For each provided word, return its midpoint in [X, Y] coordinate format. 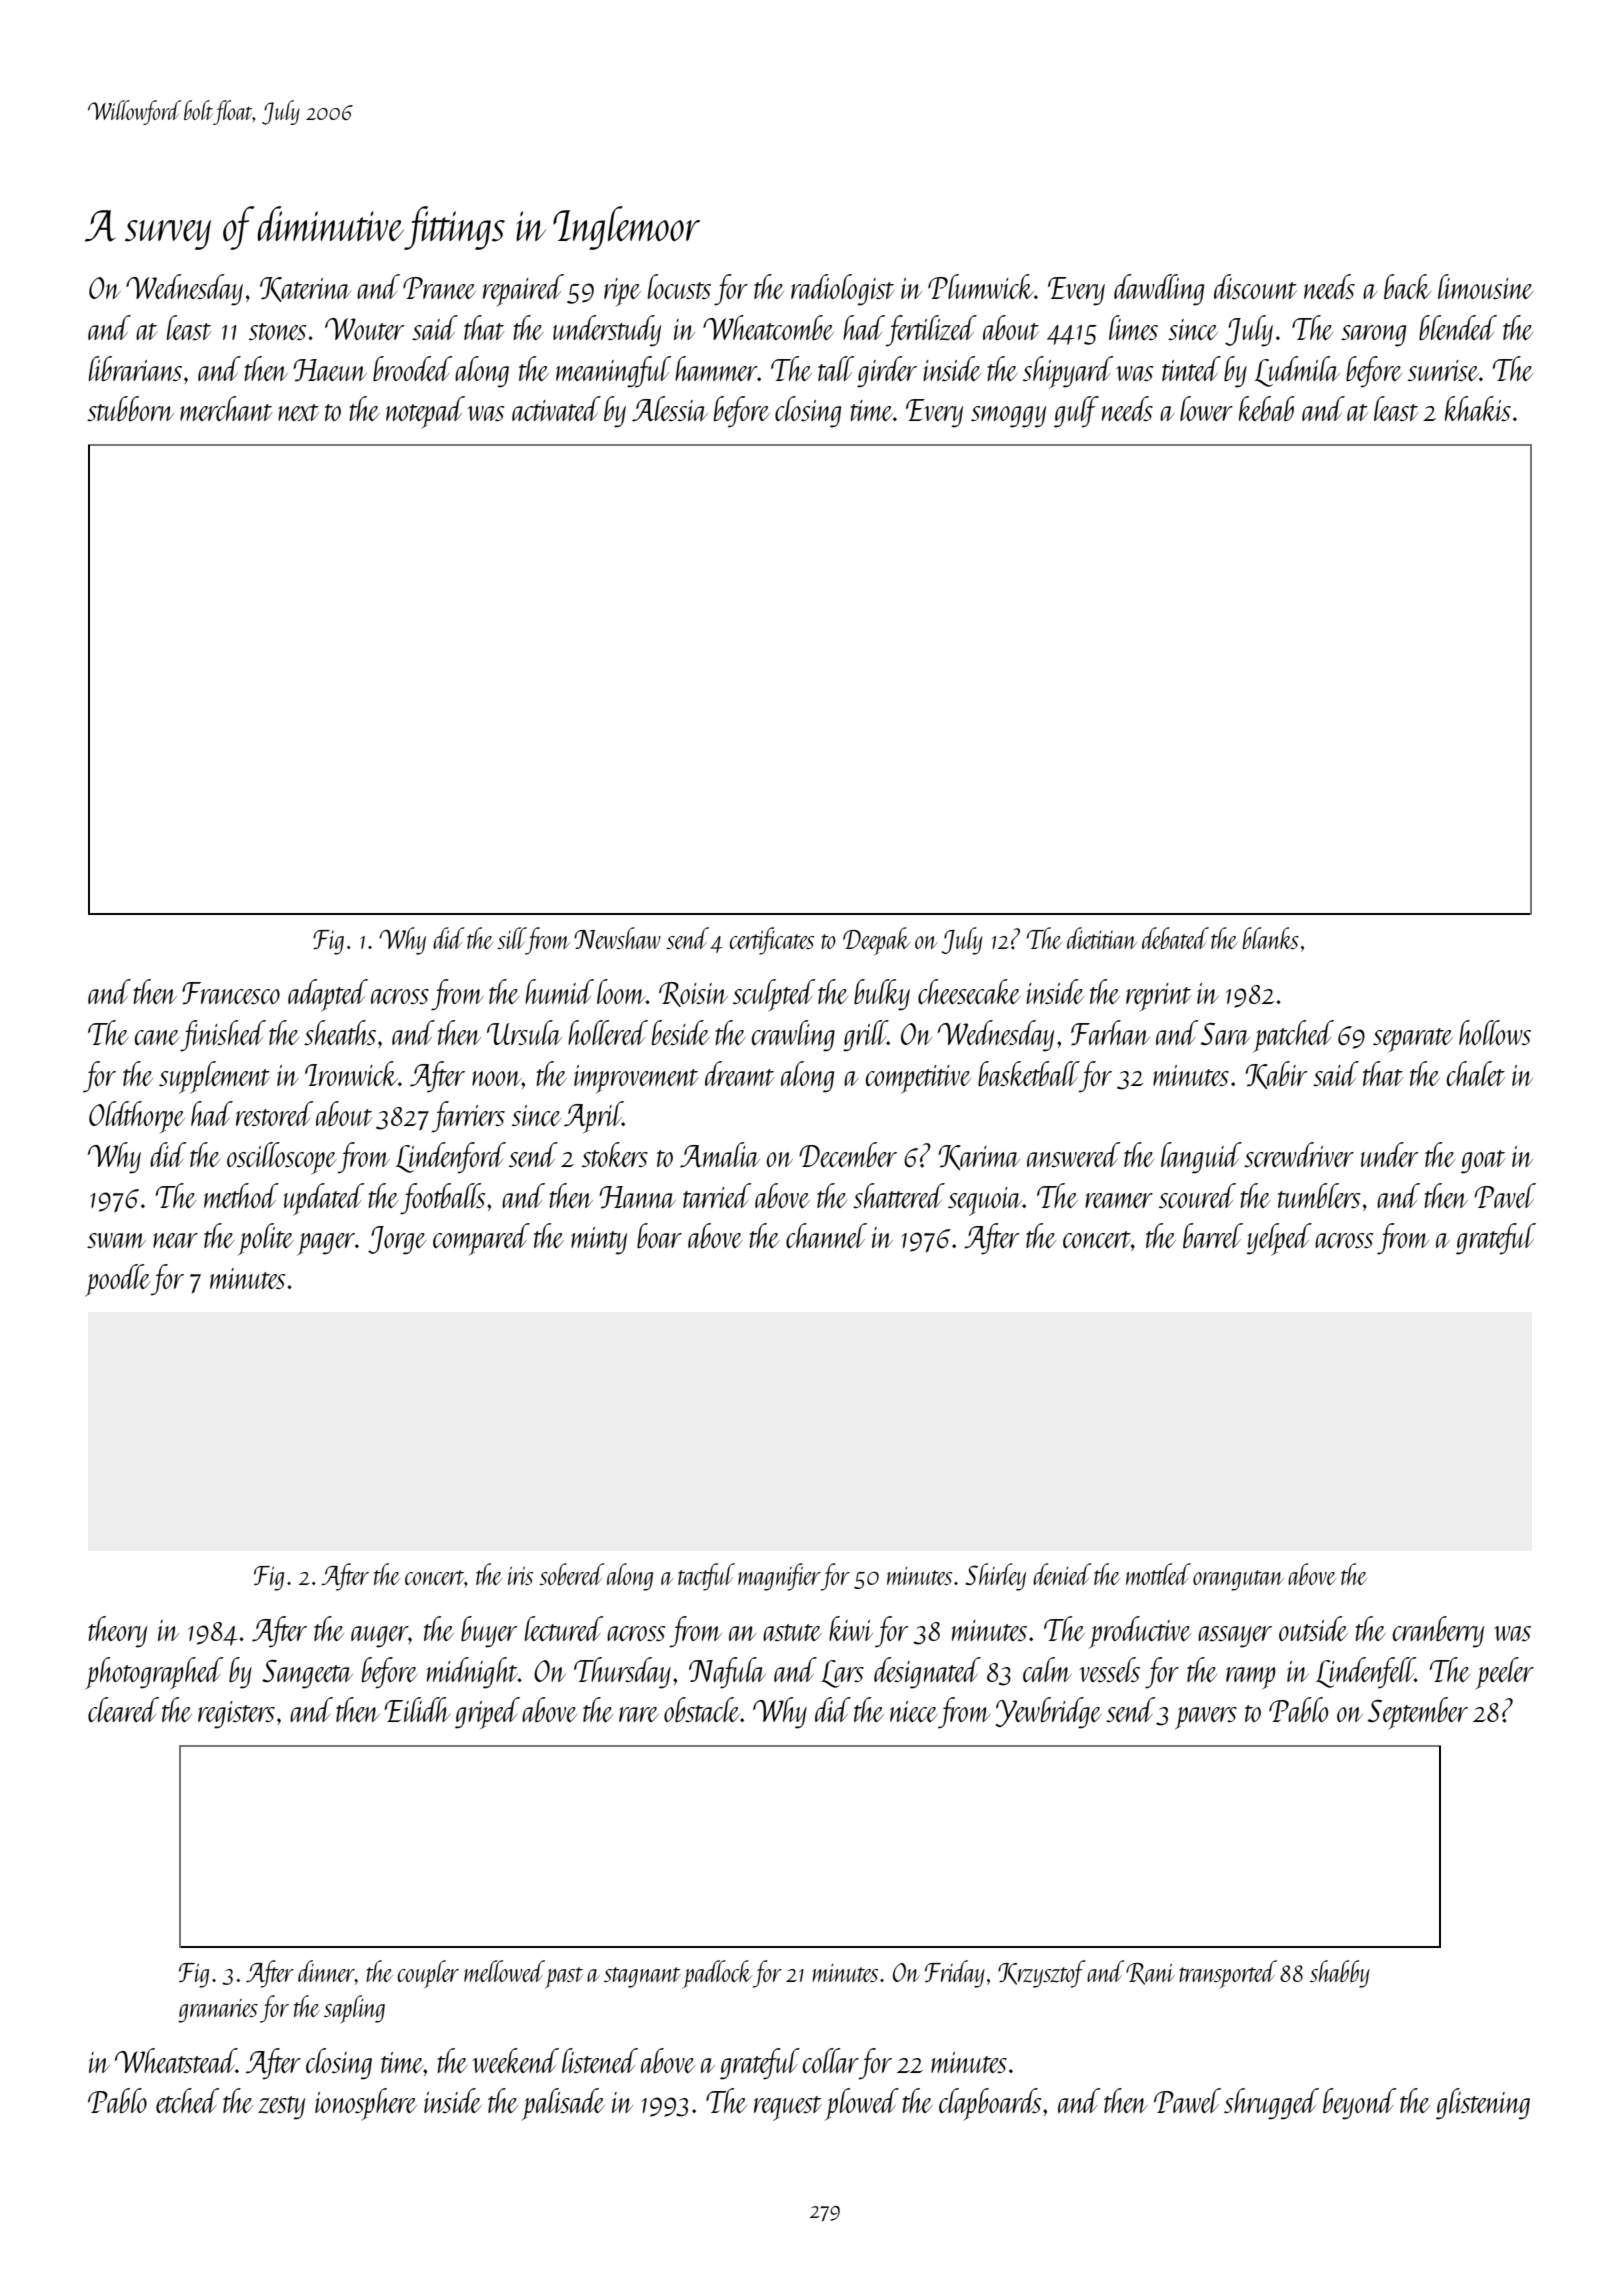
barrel [1213, 1235]
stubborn [130, 408]
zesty [281, 2108]
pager [326, 1244]
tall [836, 368]
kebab [1267, 408]
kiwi [851, 1628]
